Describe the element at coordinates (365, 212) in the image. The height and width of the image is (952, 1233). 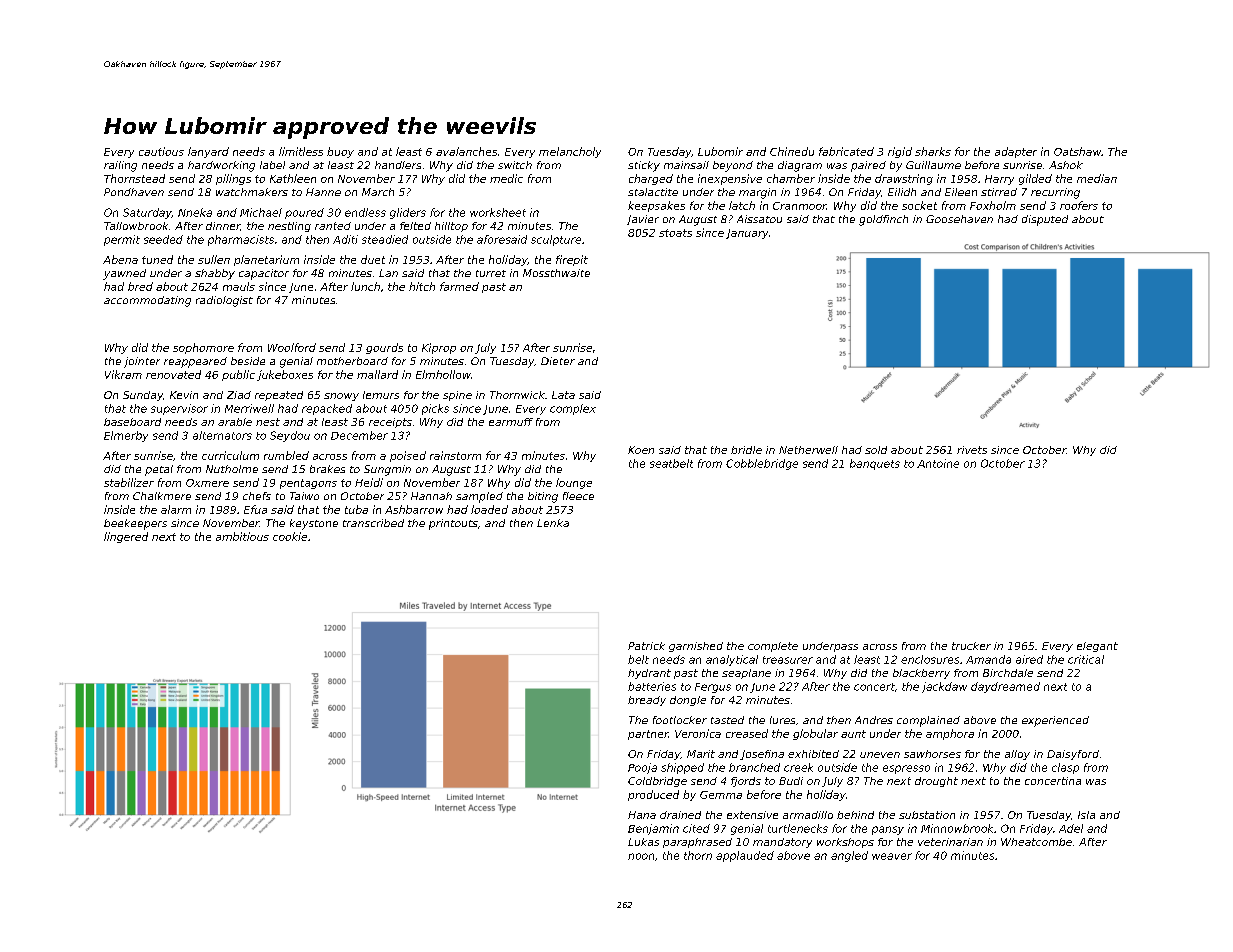
I see `endless` at that location.
